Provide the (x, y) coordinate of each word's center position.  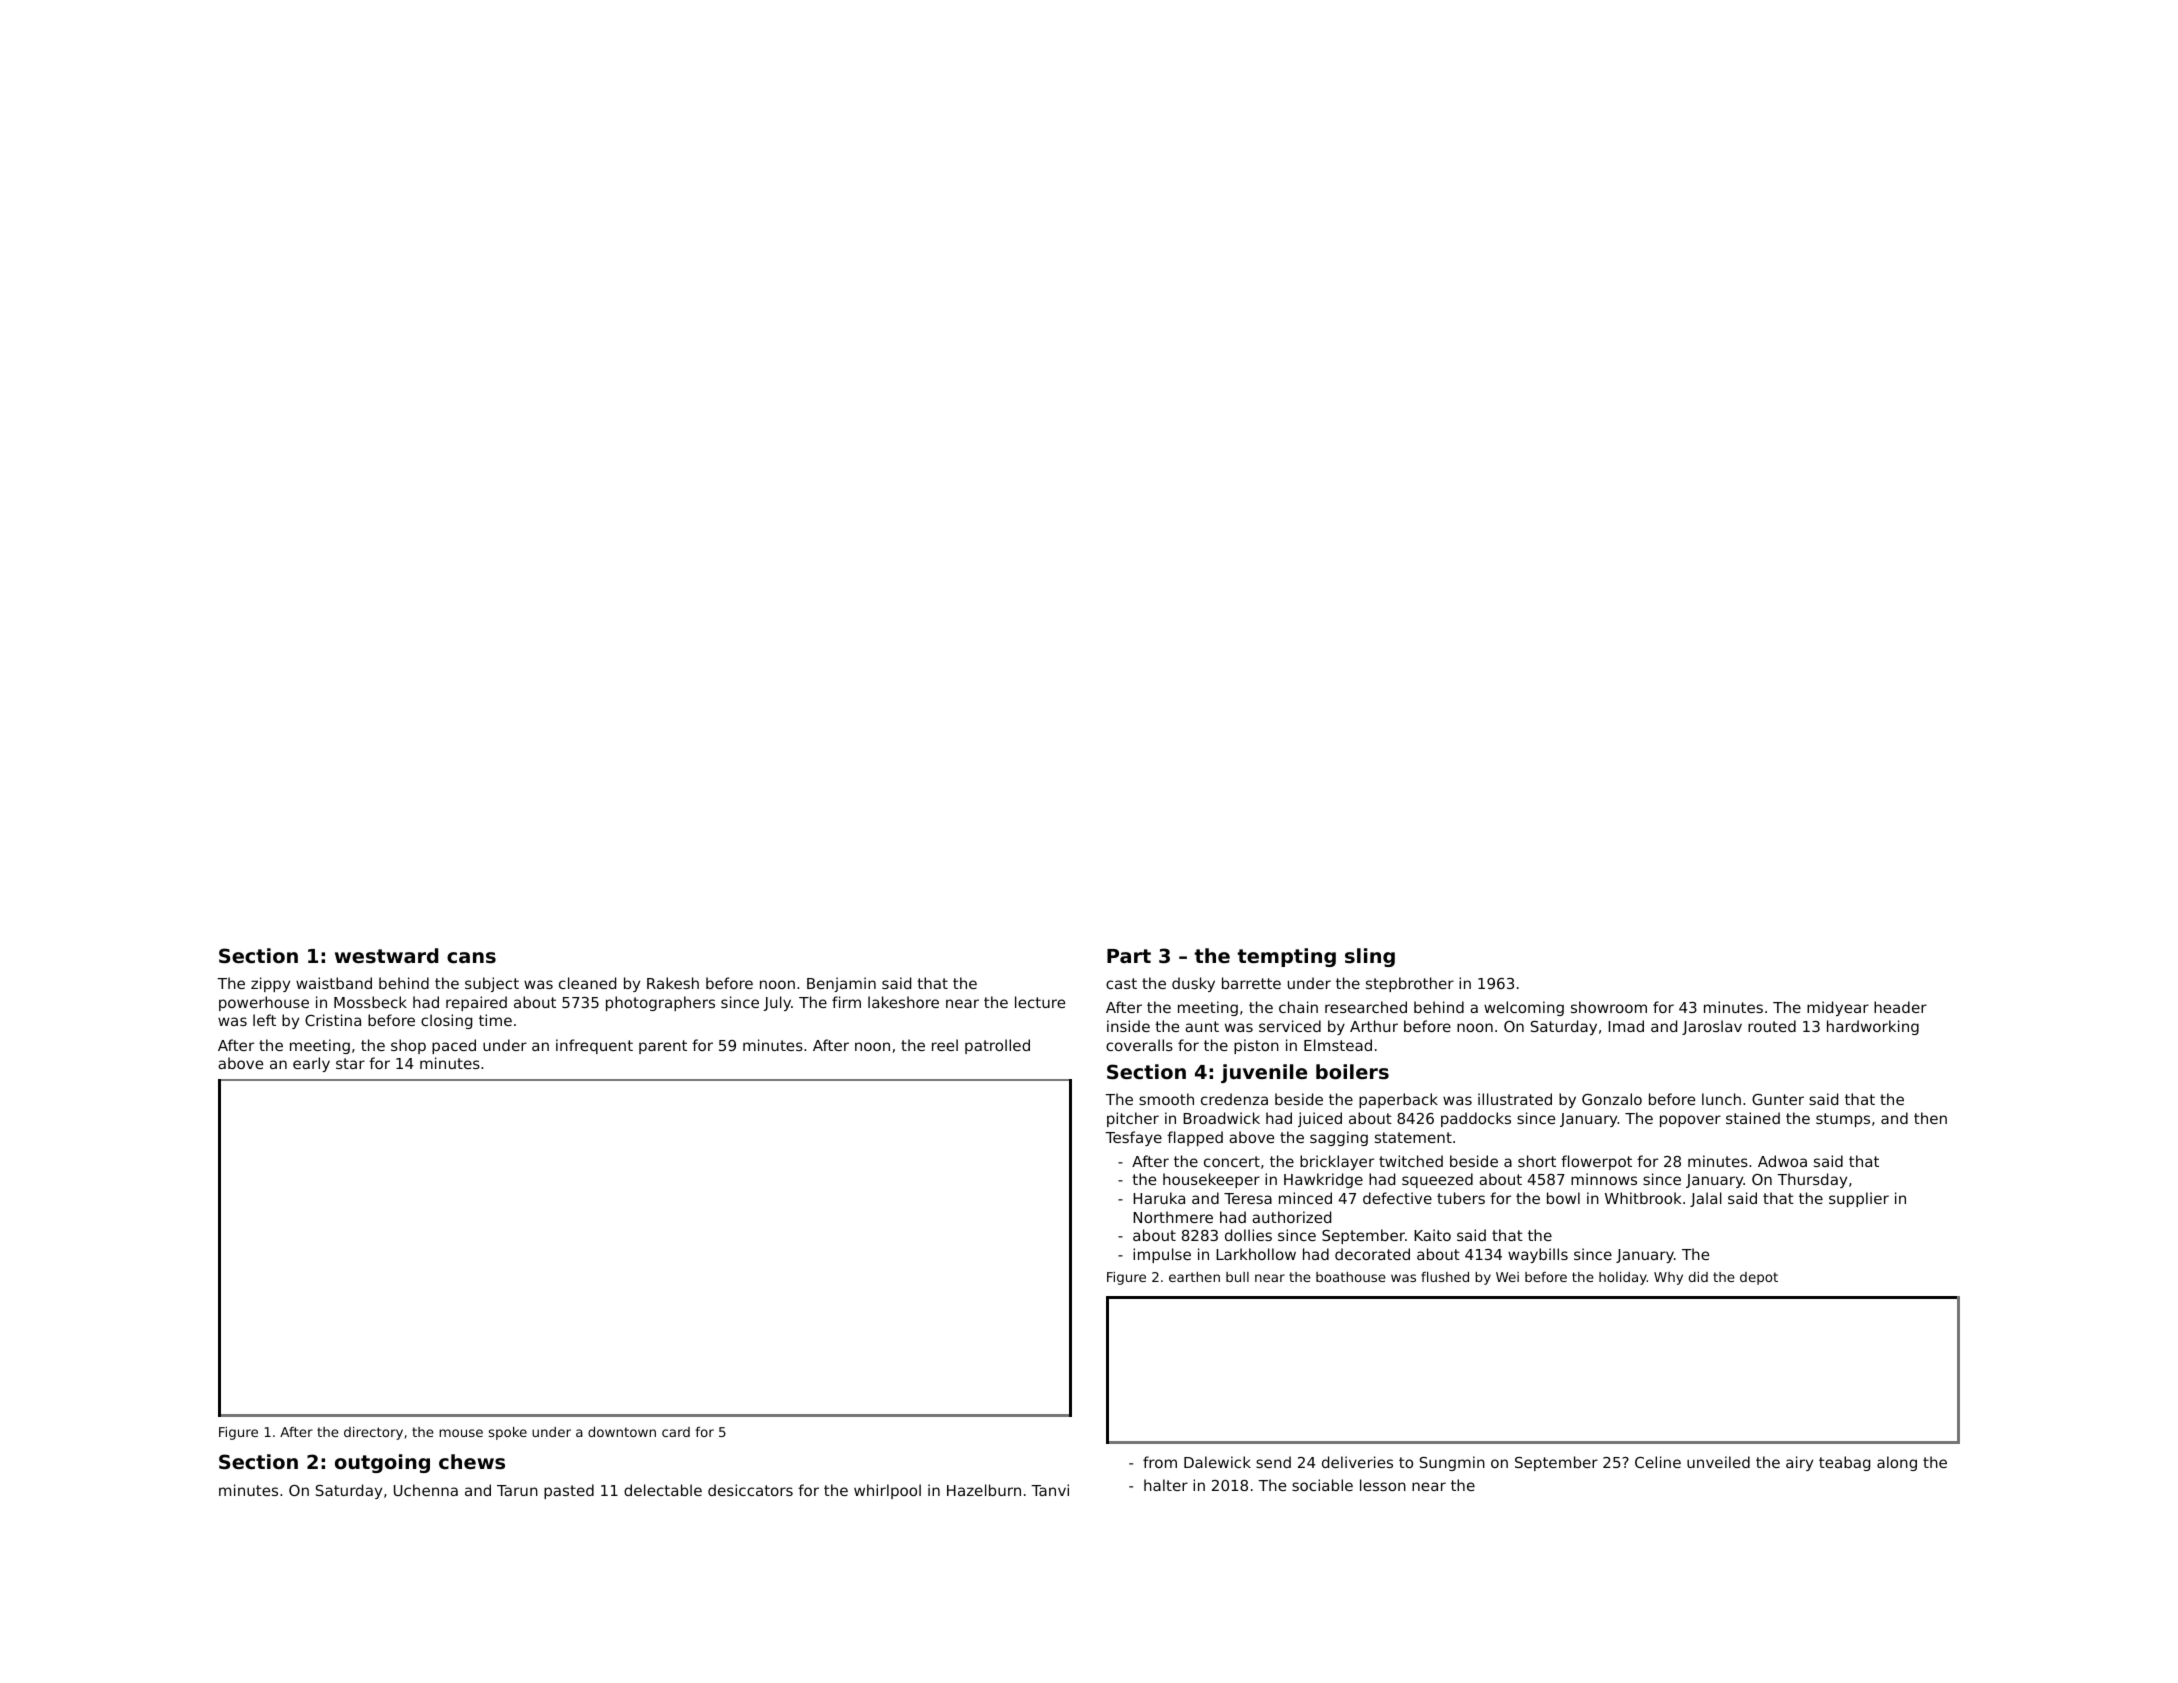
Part (1129, 956)
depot (1759, 1278)
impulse (1162, 1255)
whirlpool (887, 1491)
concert (1232, 1161)
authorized (1291, 1217)
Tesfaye (1133, 1138)
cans (471, 957)
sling (1370, 957)
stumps (1843, 1120)
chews (472, 1461)
